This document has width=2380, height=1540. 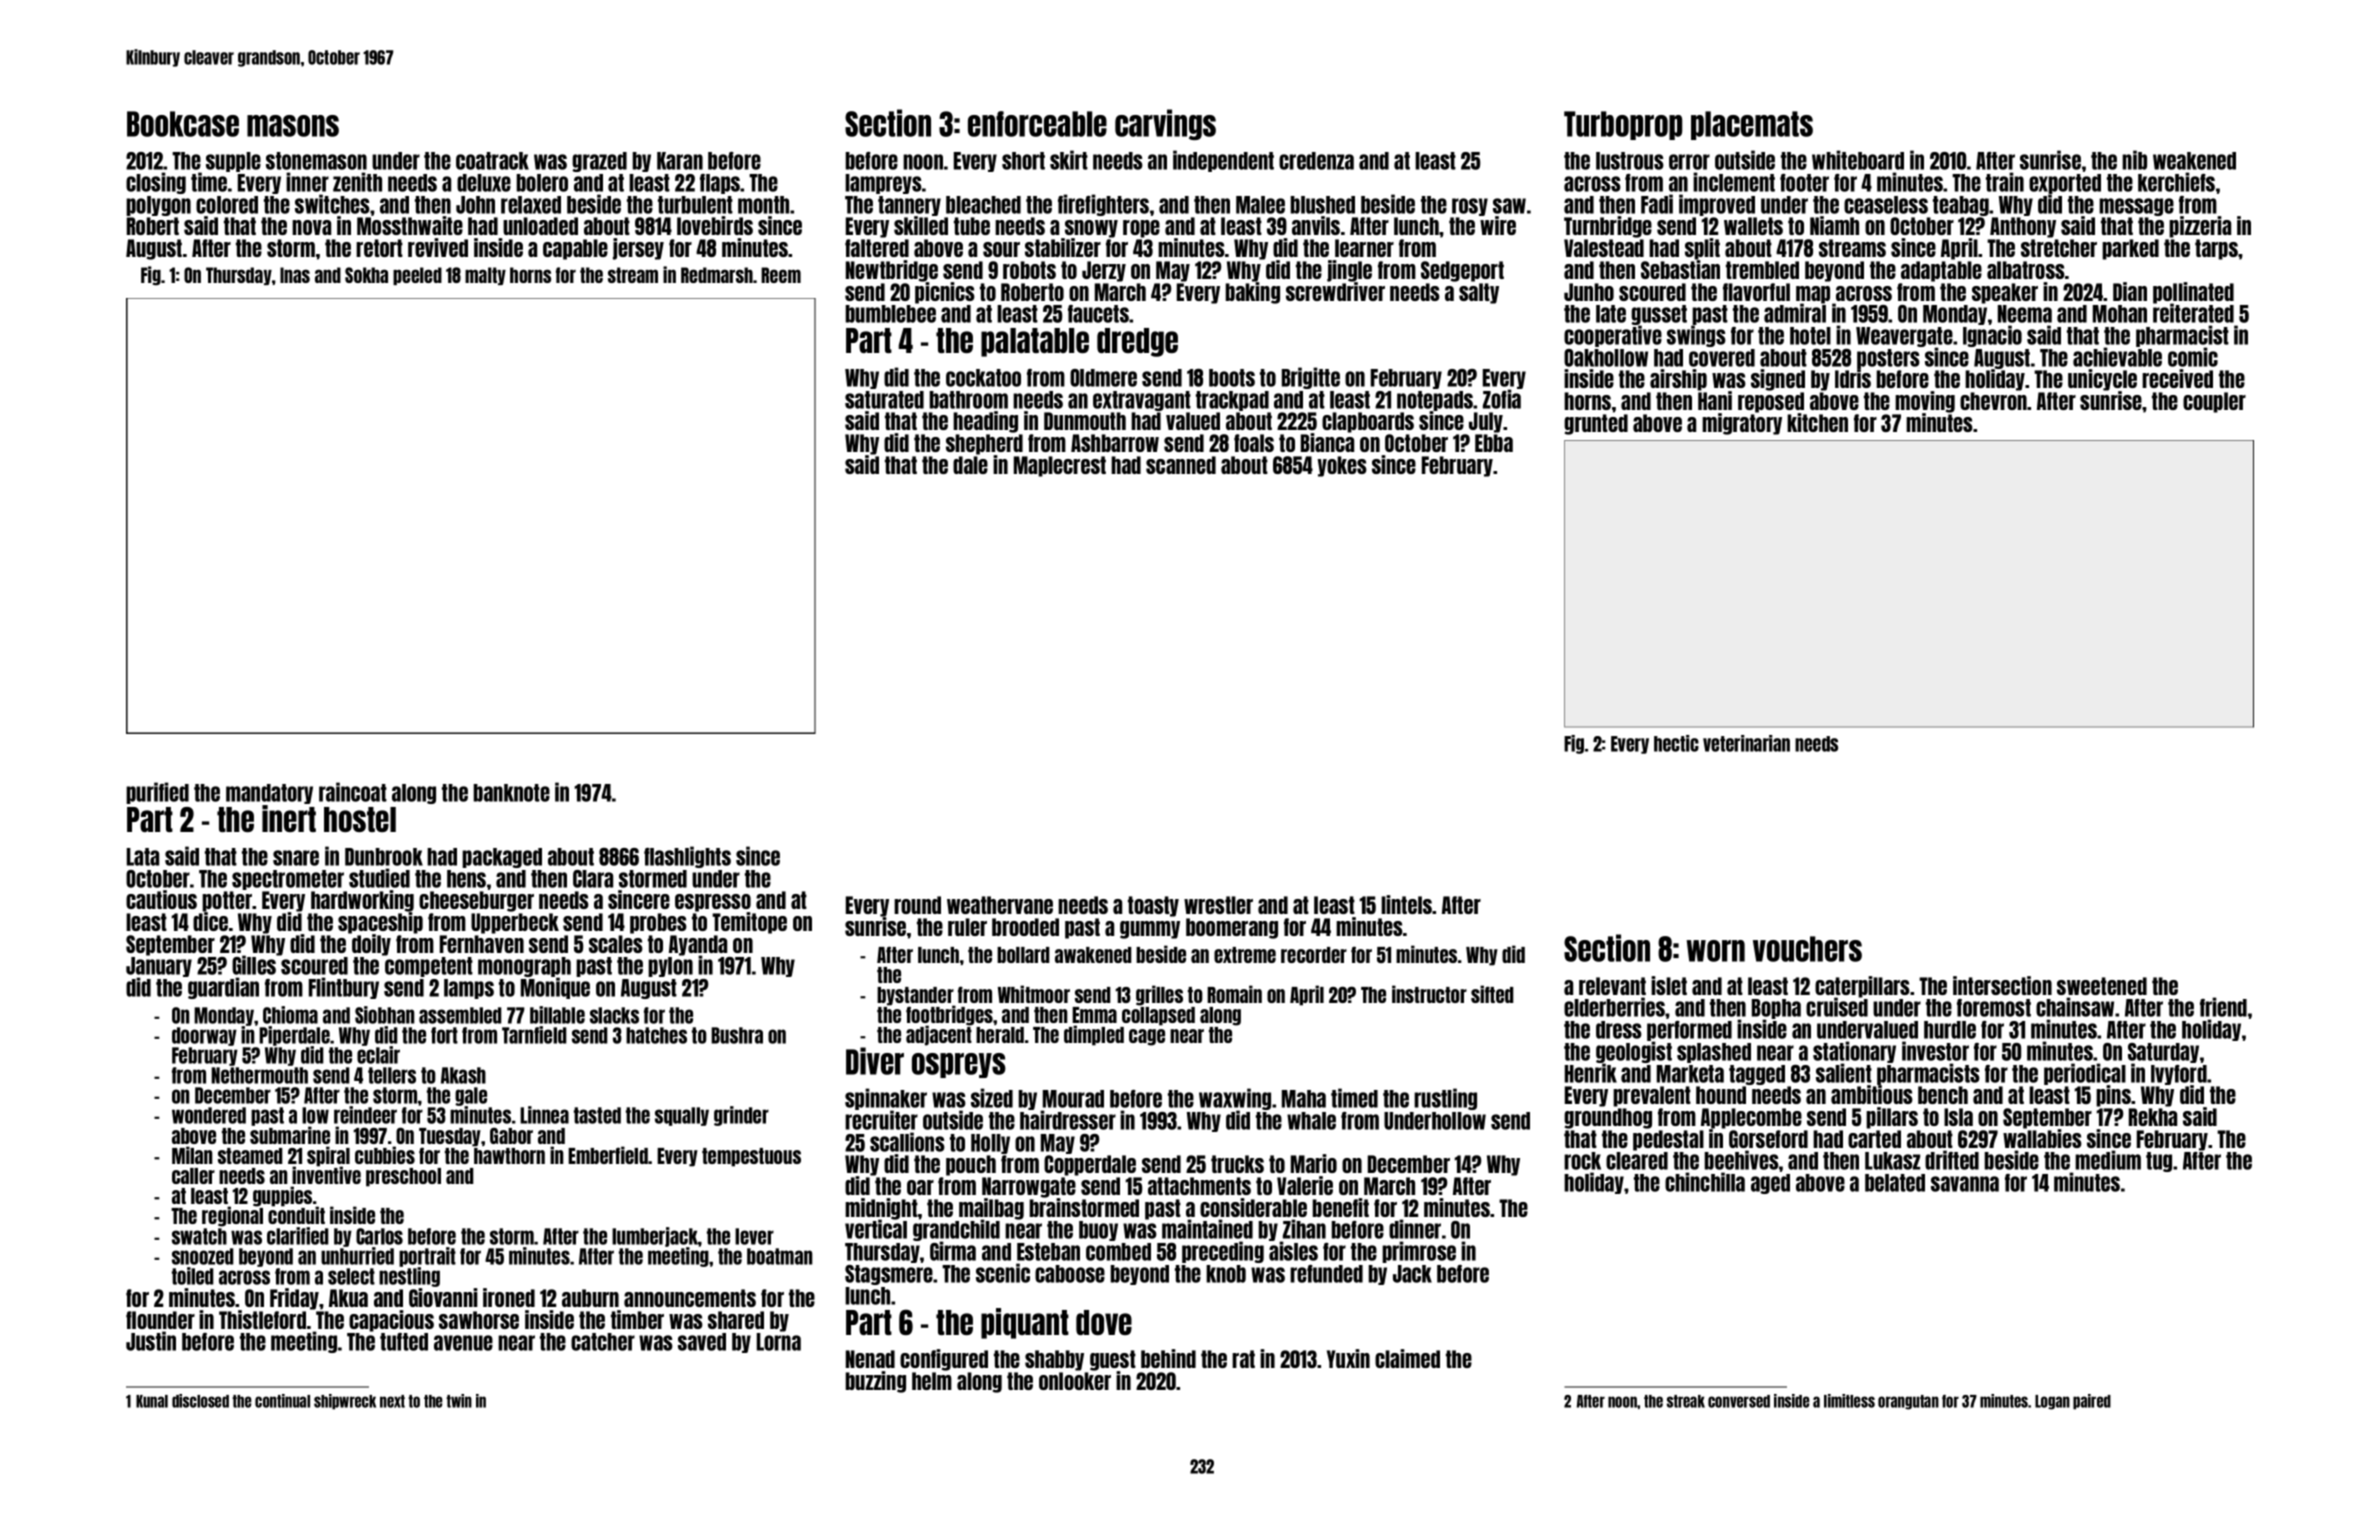 I want to click on placemats, so click(x=1752, y=125).
